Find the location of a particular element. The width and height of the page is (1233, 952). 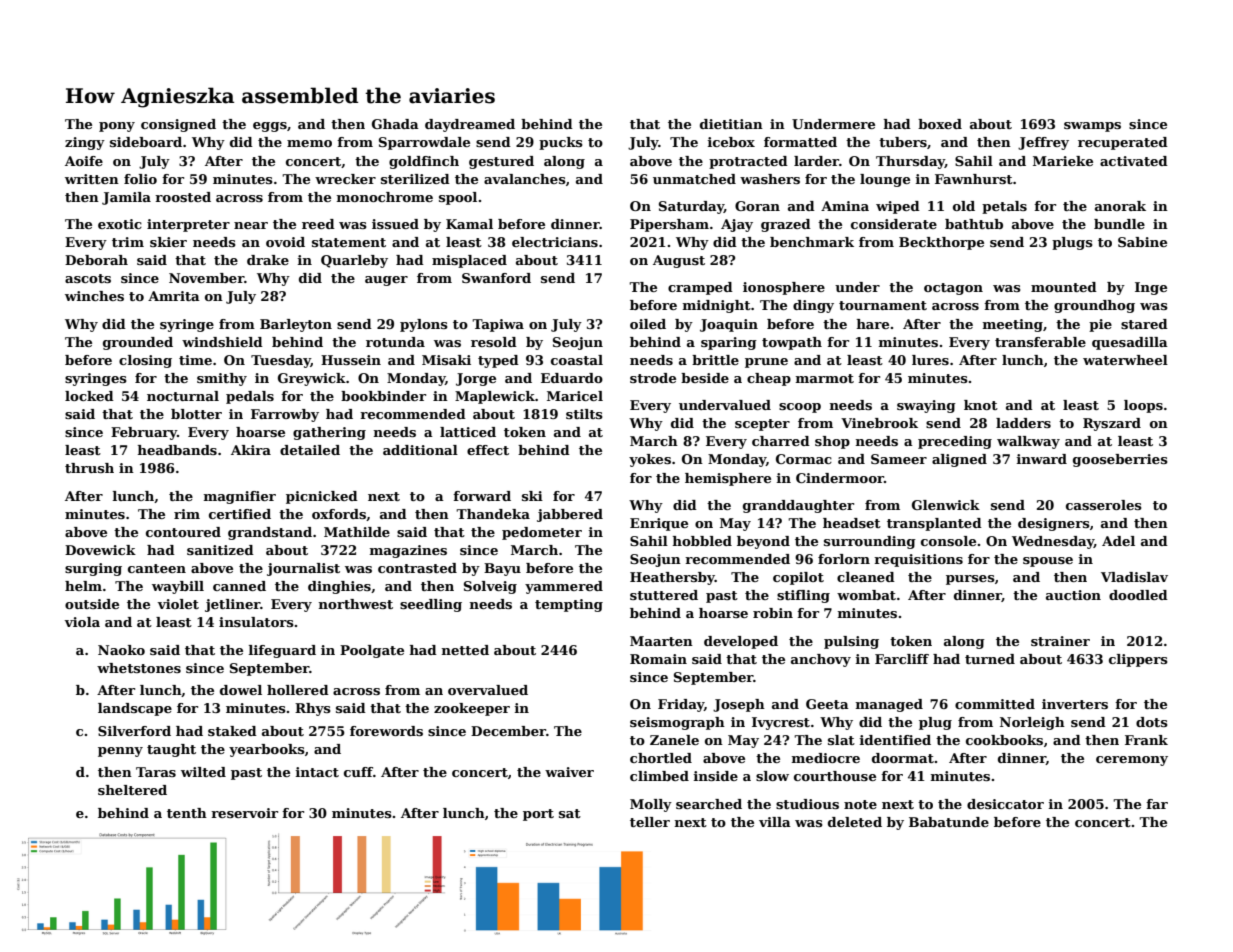

auction is located at coordinates (1073, 595).
